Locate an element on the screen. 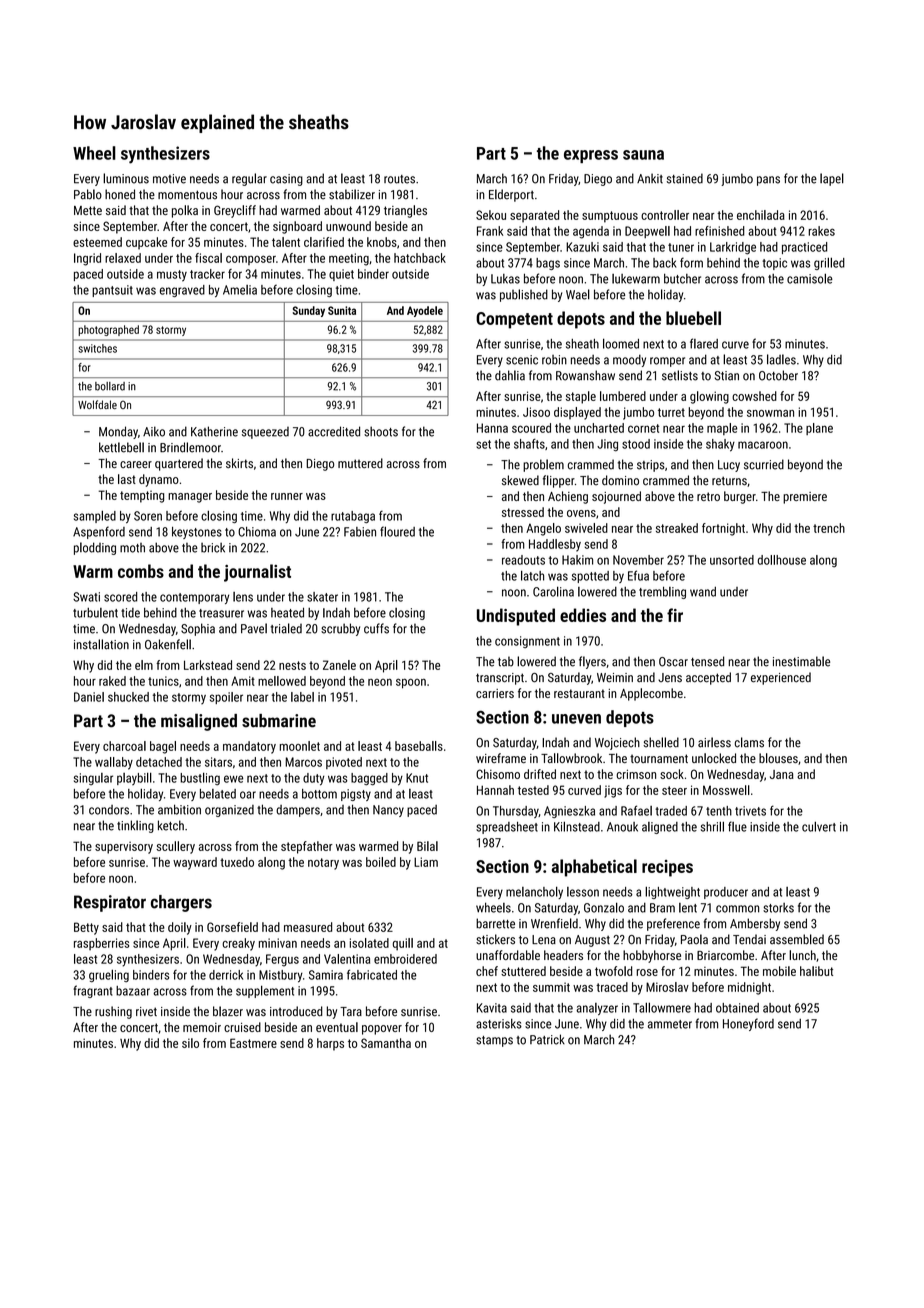  regular is located at coordinates (249, 179).
